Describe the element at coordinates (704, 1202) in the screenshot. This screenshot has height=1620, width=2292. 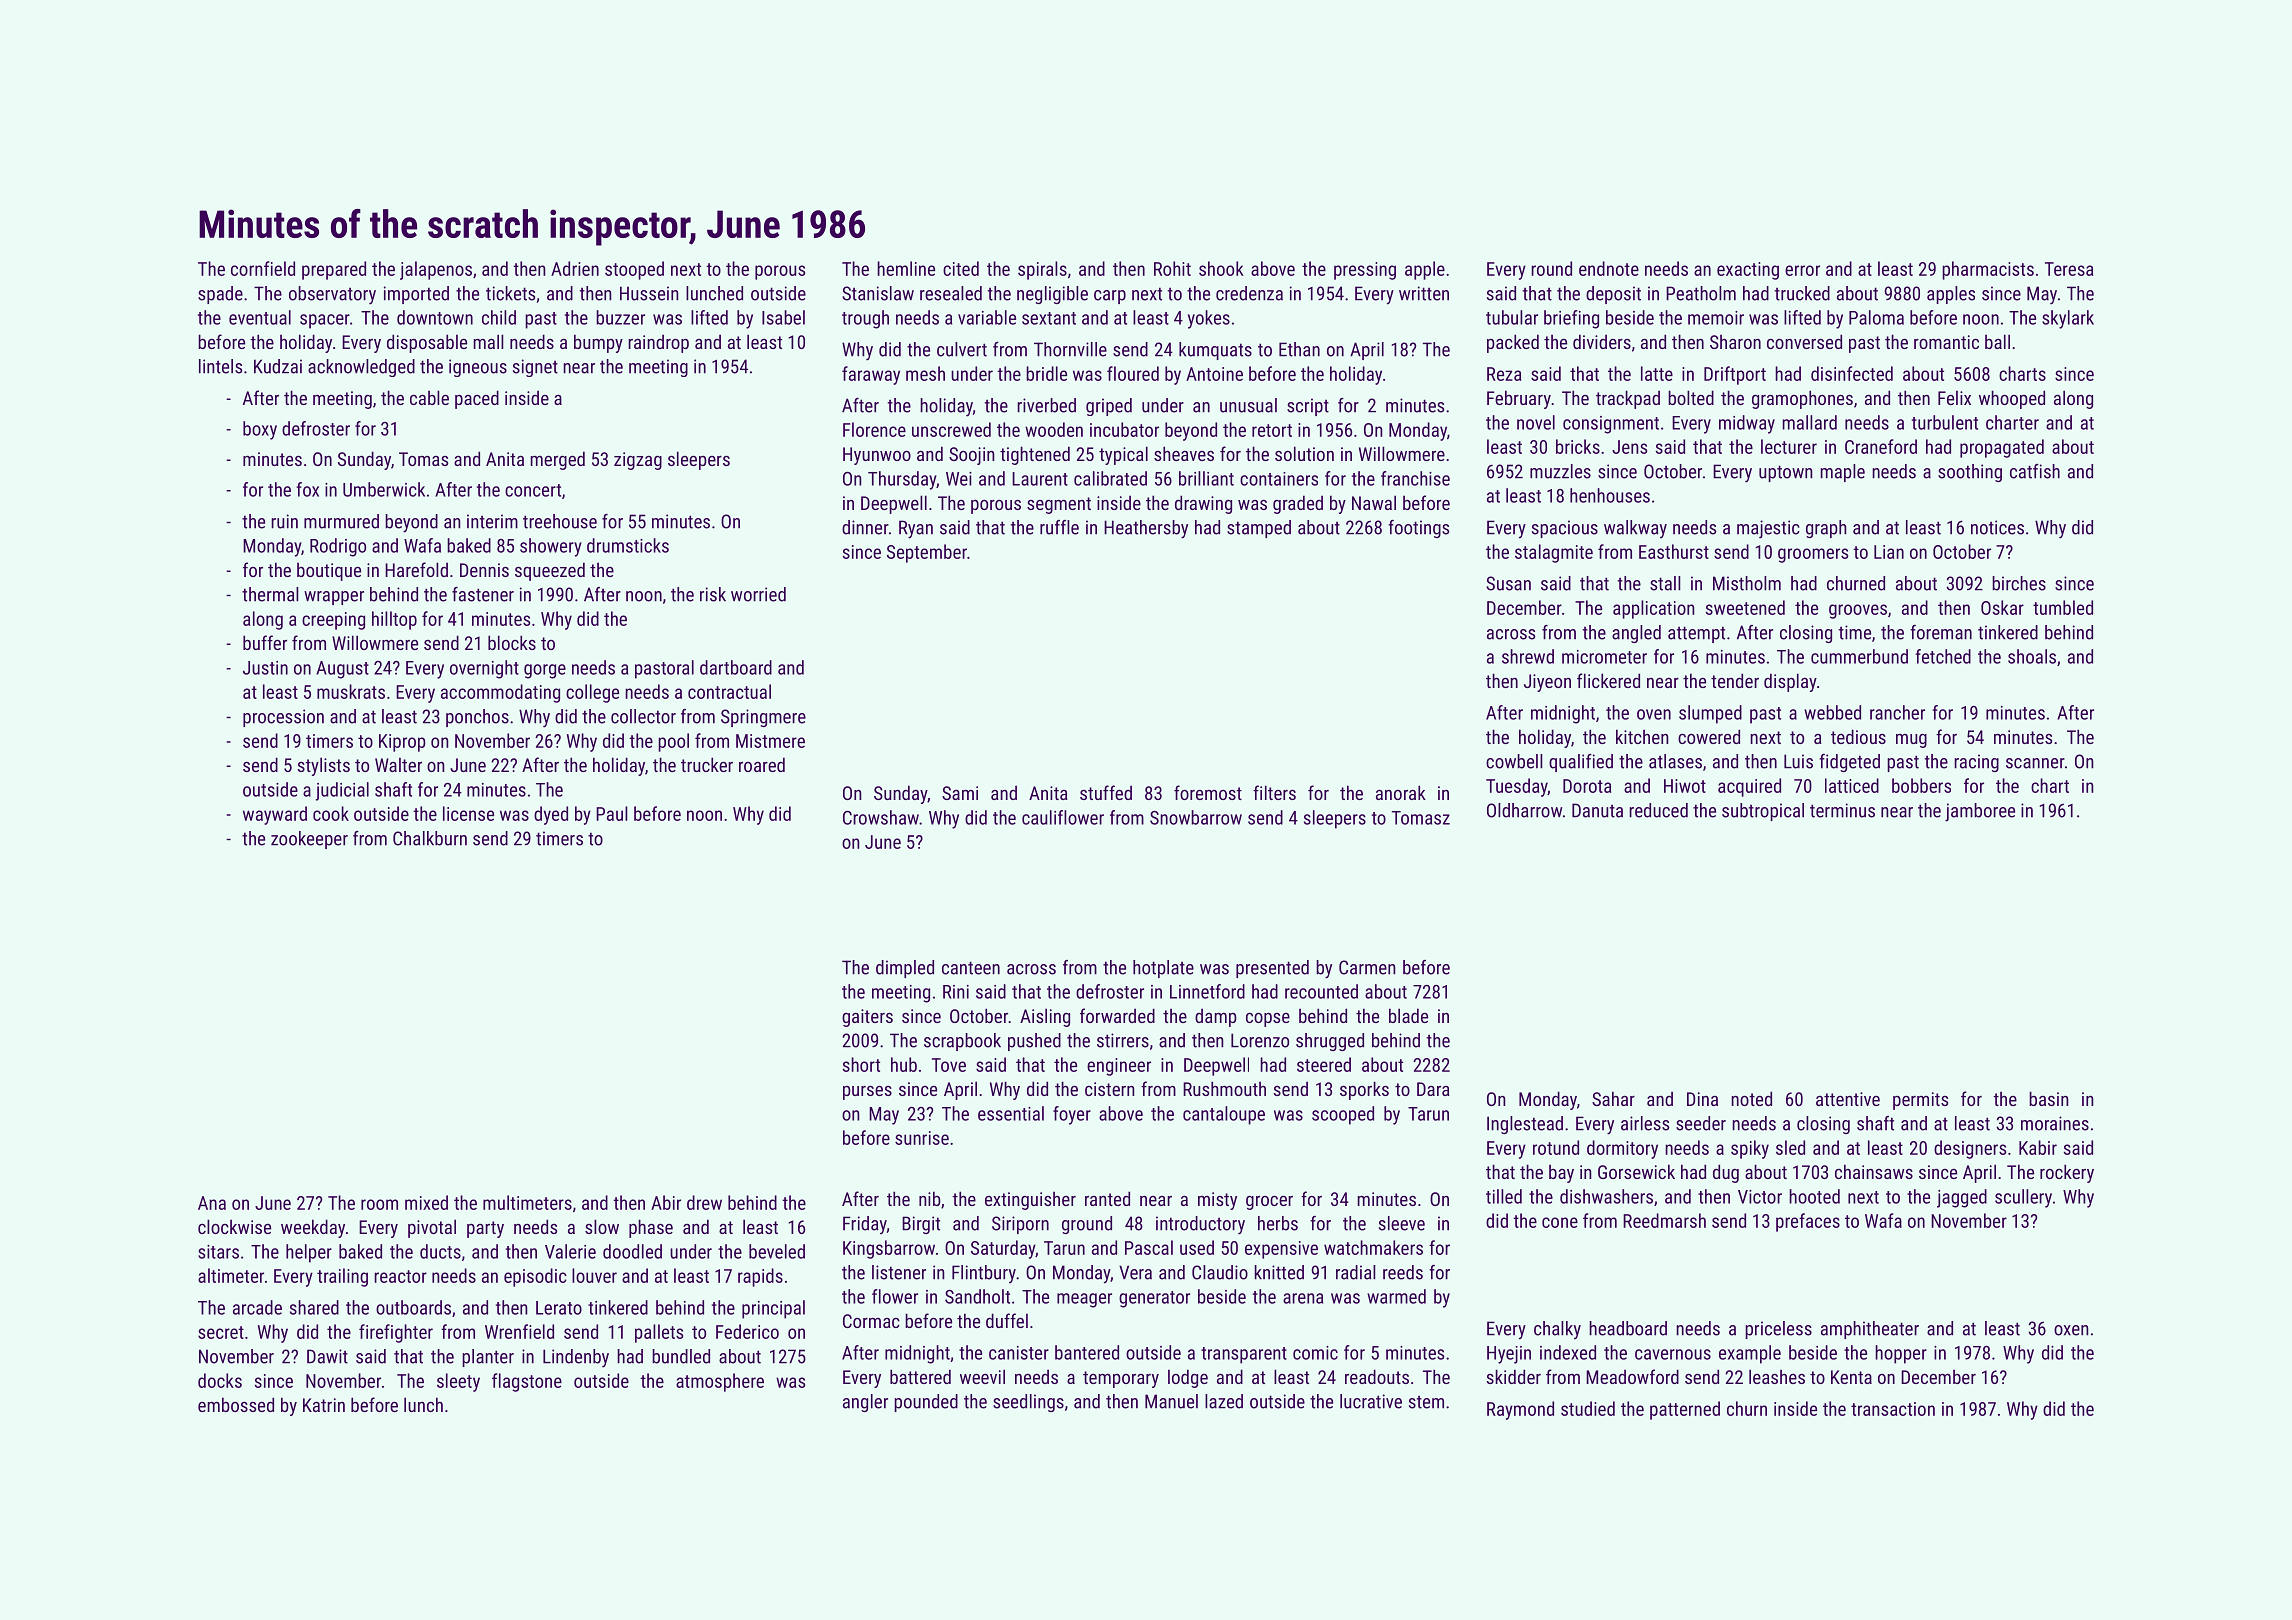
I see `drew` at that location.
